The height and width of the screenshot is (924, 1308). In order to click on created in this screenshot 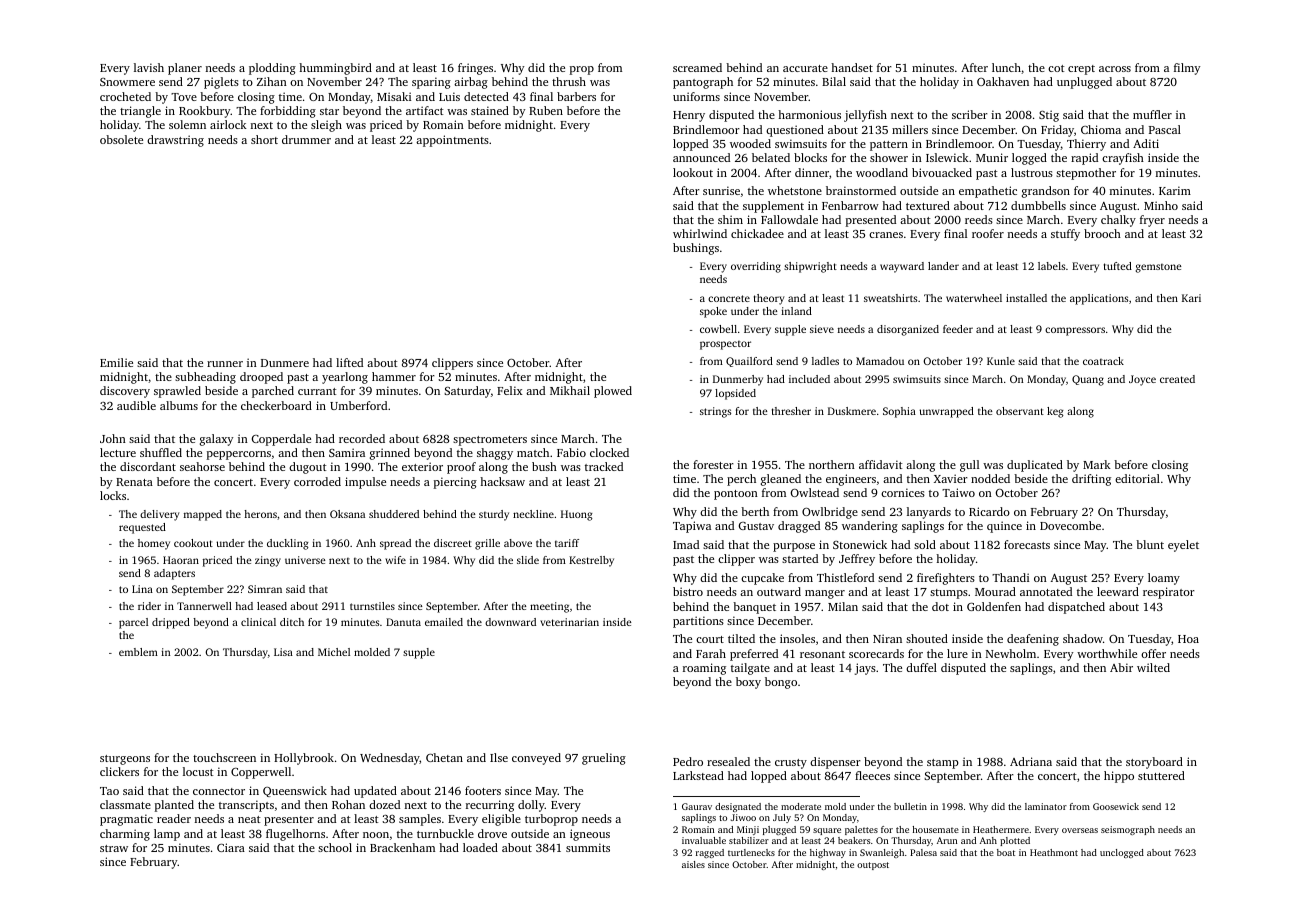, I will do `click(1177, 379)`.
